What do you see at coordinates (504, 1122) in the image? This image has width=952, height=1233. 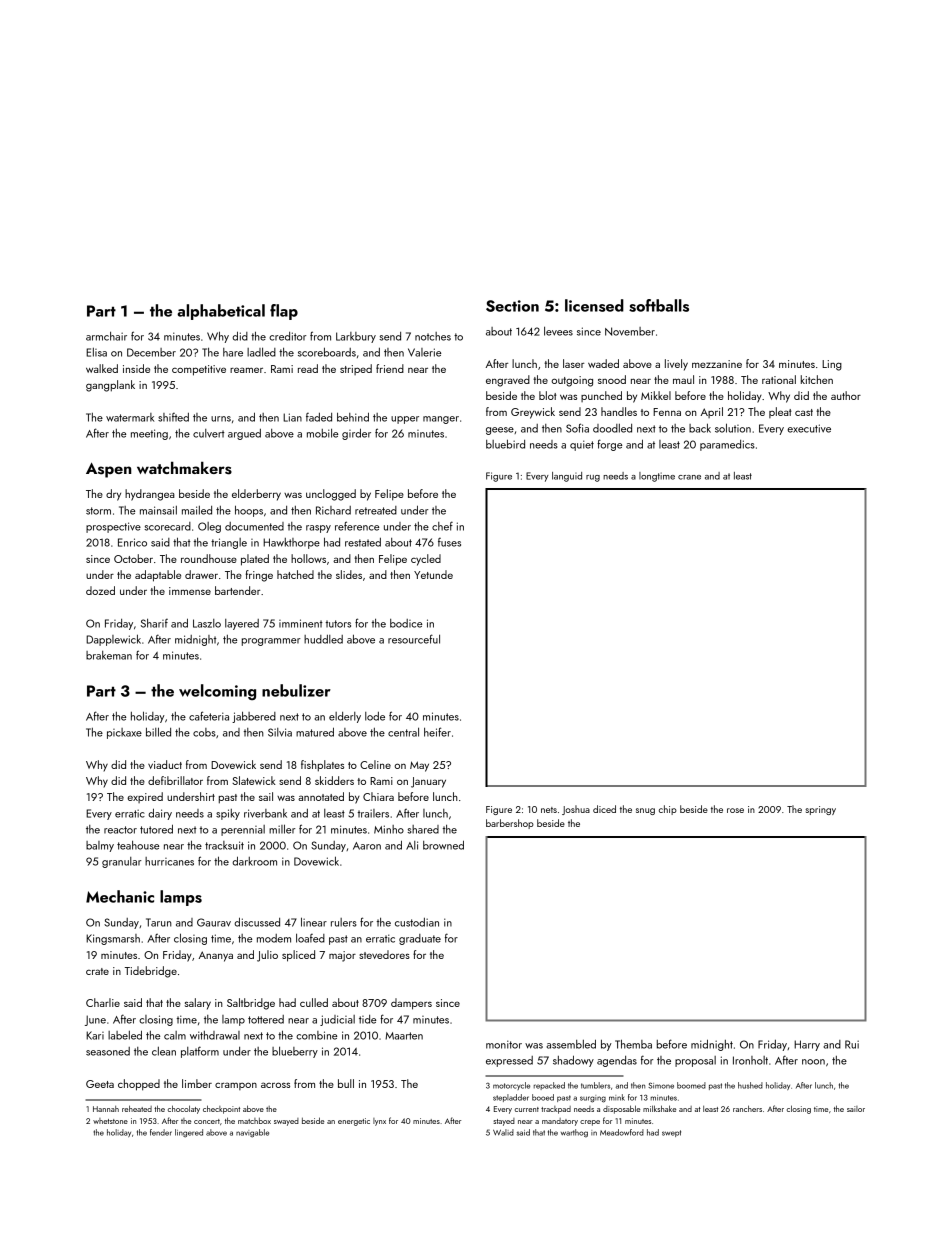 I see `stayed` at bounding box center [504, 1122].
